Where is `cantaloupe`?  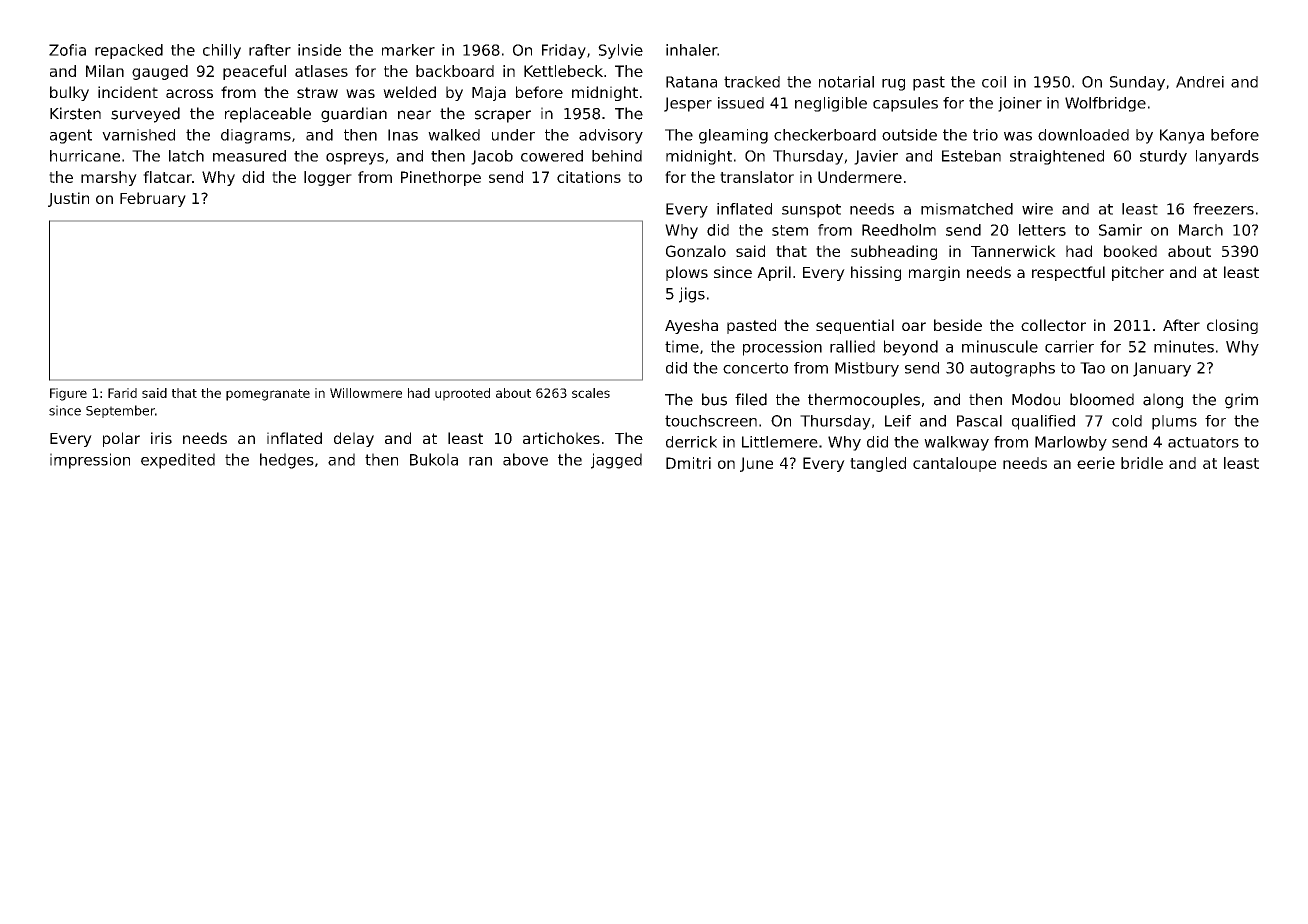
cantaloupe is located at coordinates (954, 464).
